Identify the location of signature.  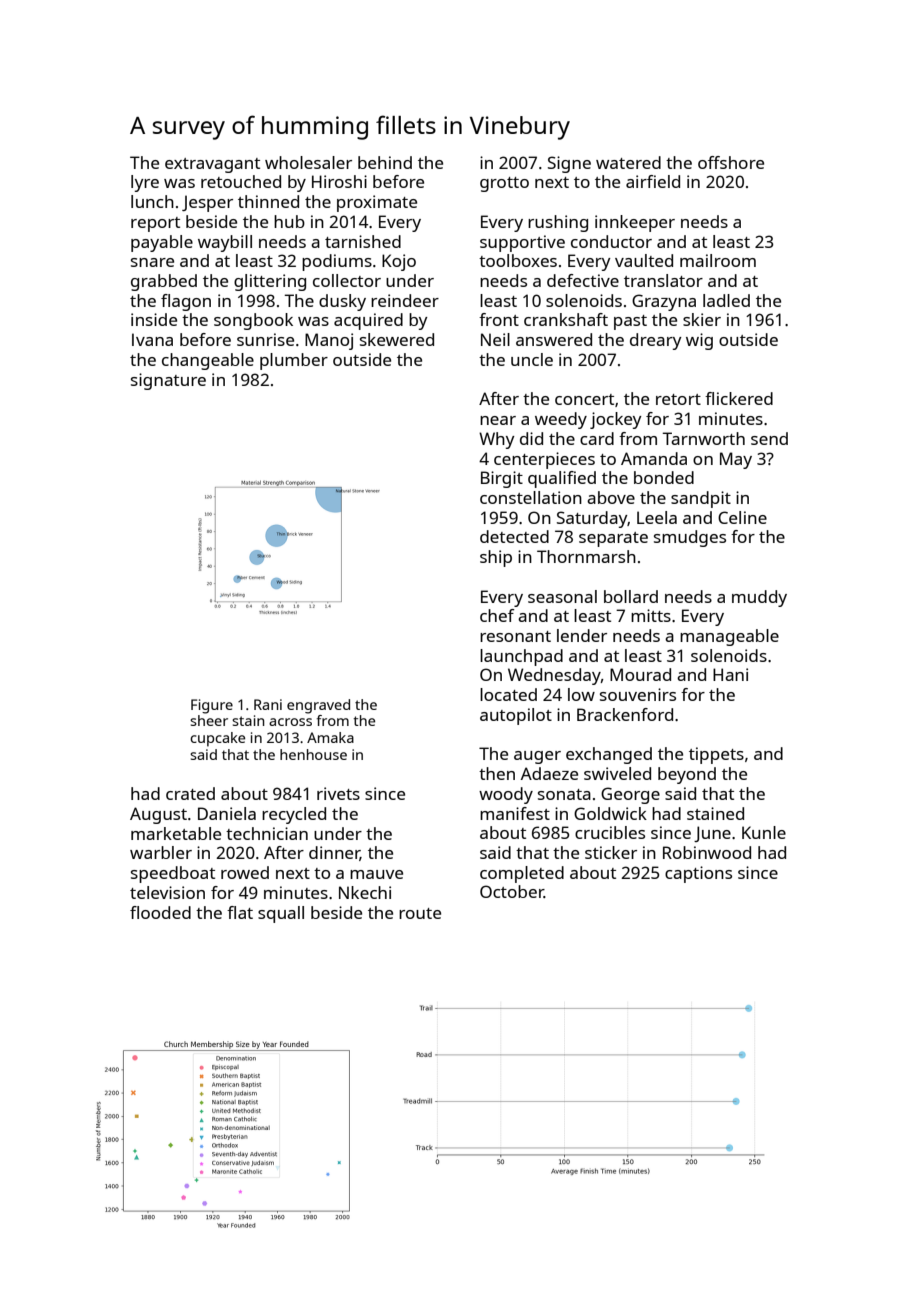
(168, 381).
